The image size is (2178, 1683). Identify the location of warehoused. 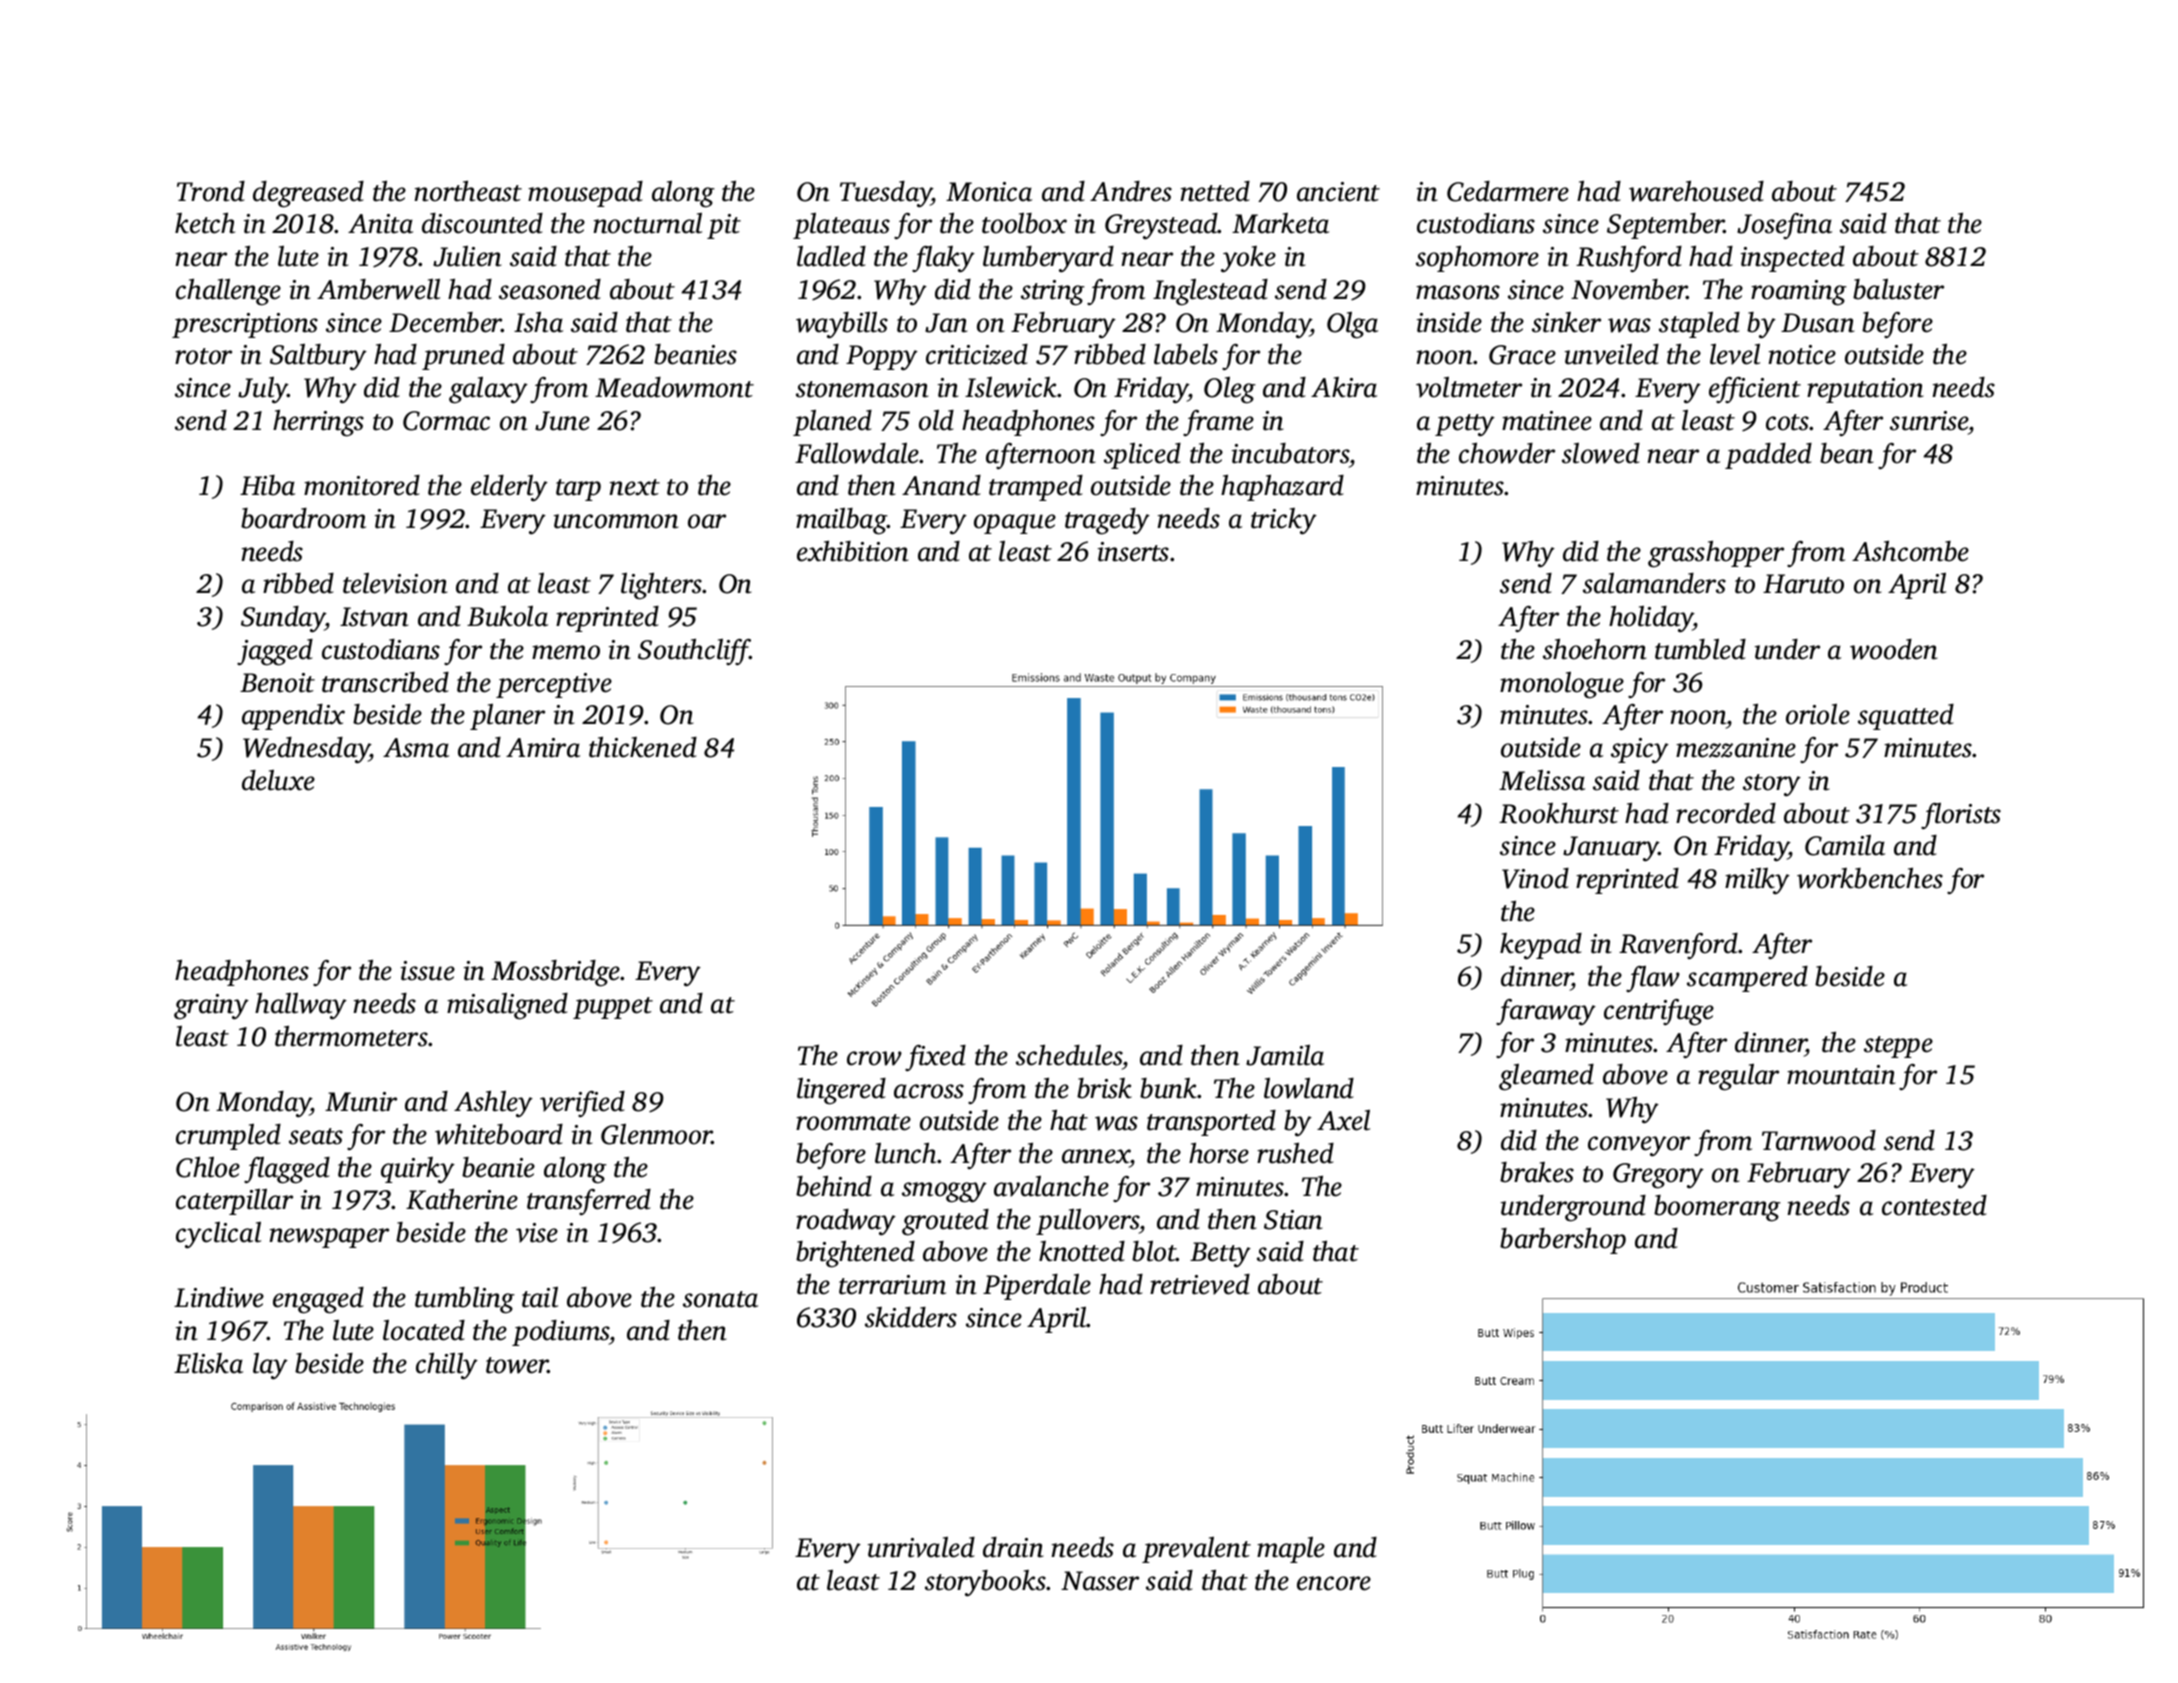
(1696, 191).
